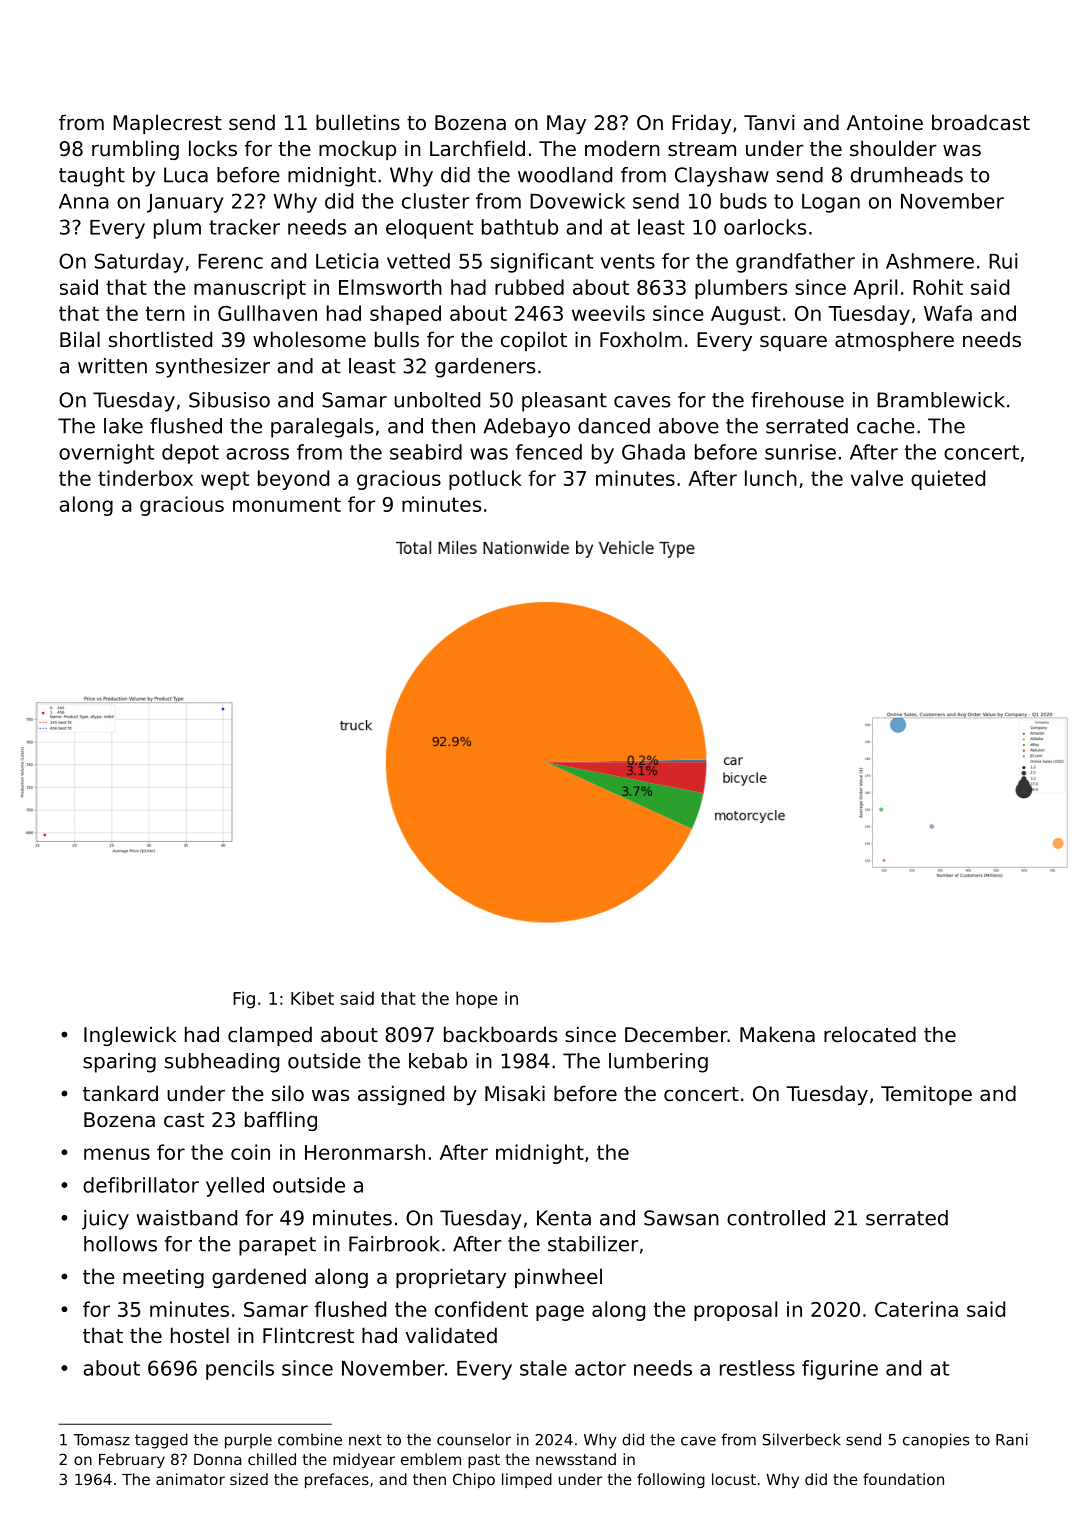 The image size is (1089, 1540). What do you see at coordinates (167, 124) in the screenshot?
I see `Maplecrest` at bounding box center [167, 124].
